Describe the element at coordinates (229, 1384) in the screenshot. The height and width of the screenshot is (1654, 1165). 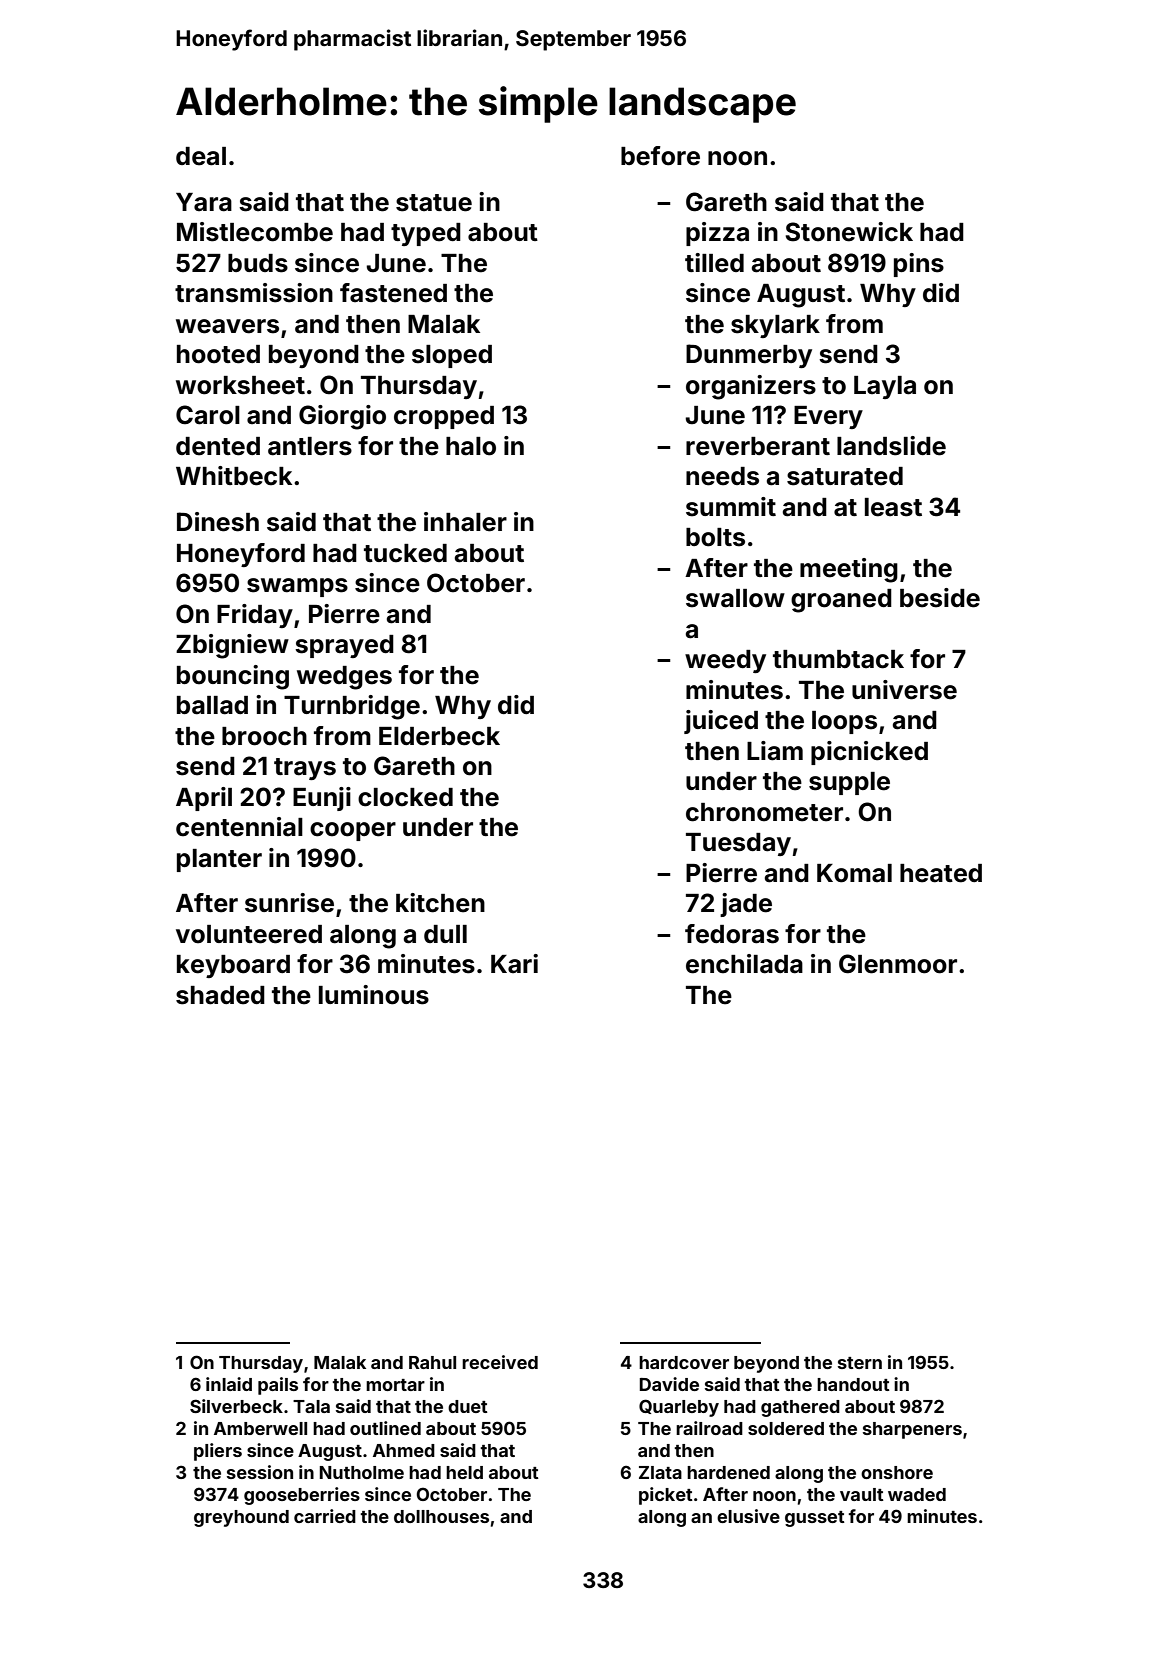
I see `inlaid` at that location.
